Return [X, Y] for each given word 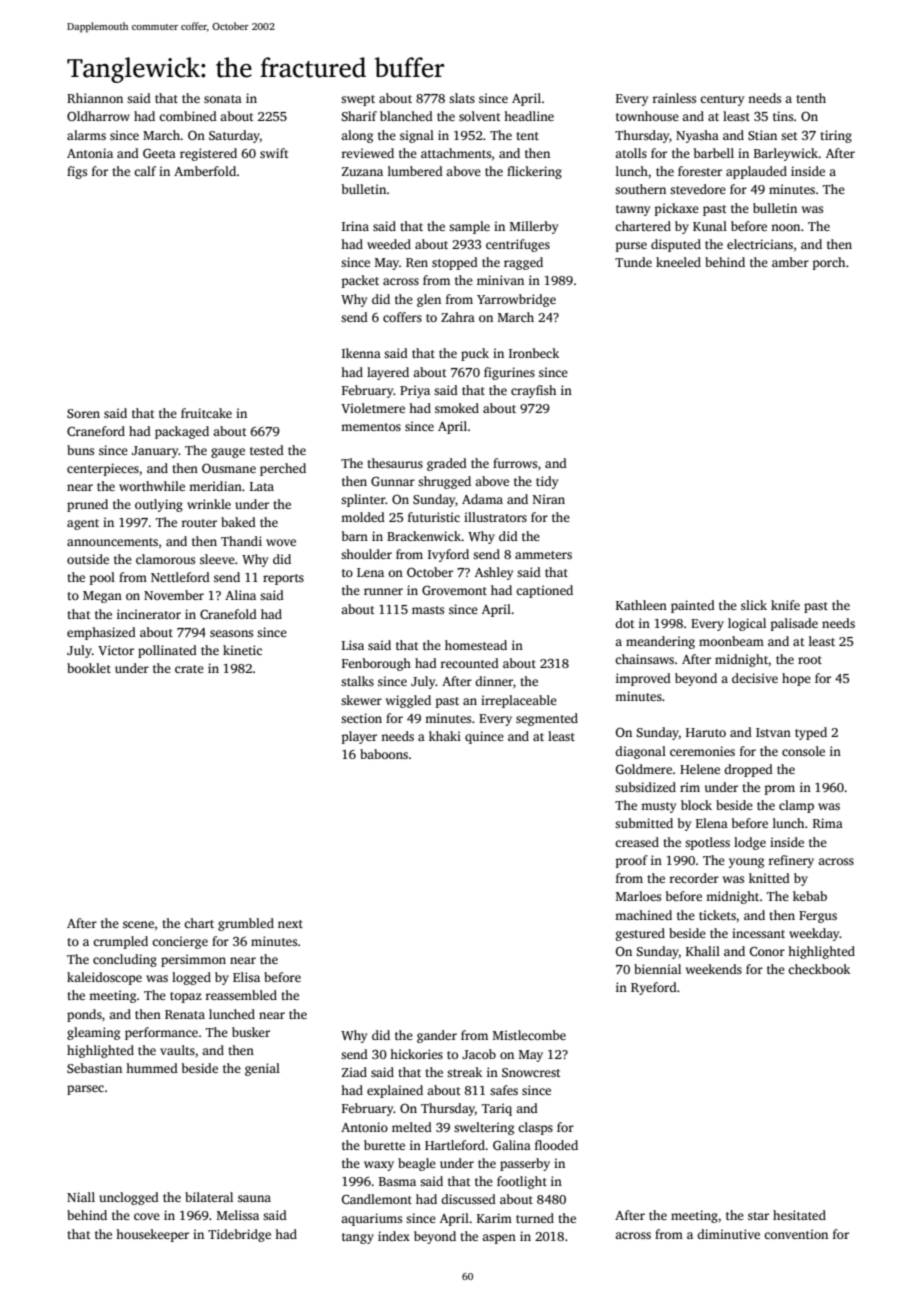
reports [283, 579]
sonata [223, 99]
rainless [674, 98]
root [810, 660]
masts [428, 610]
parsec [85, 1090]
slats [462, 98]
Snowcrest [531, 1072]
